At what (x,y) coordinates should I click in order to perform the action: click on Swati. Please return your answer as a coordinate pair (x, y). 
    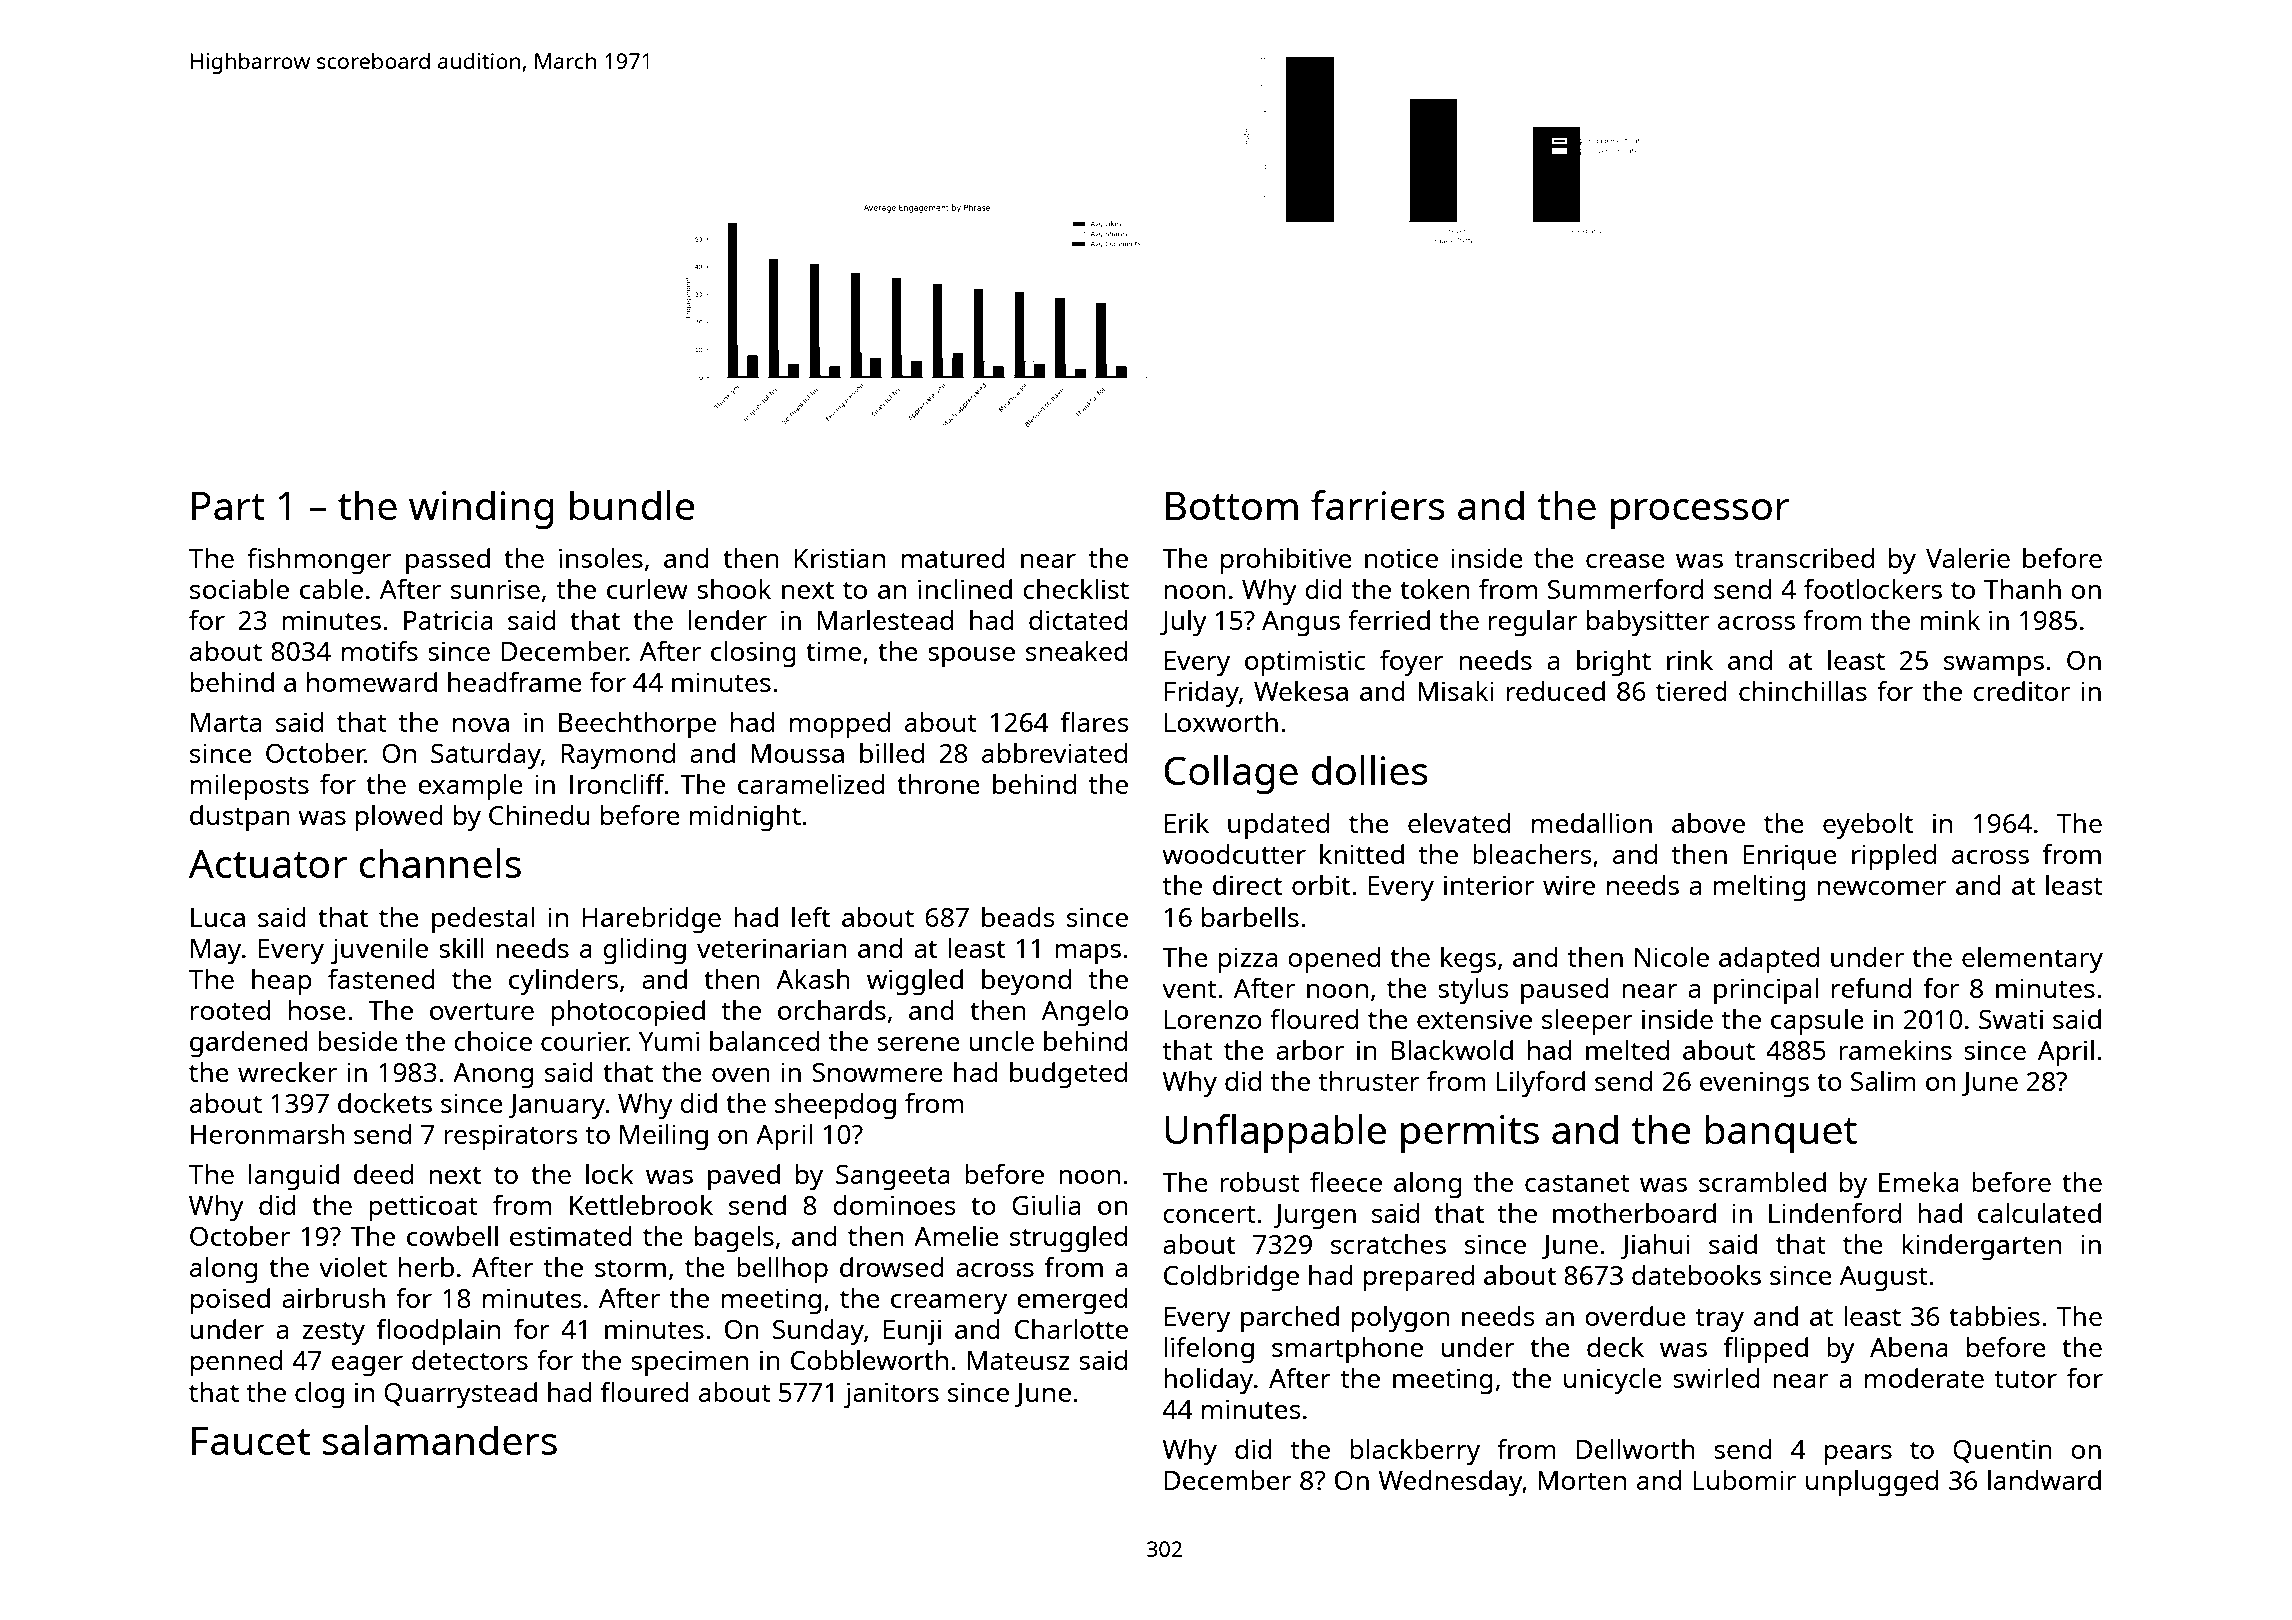
    Looking at the image, I should click on (2011, 1019).
